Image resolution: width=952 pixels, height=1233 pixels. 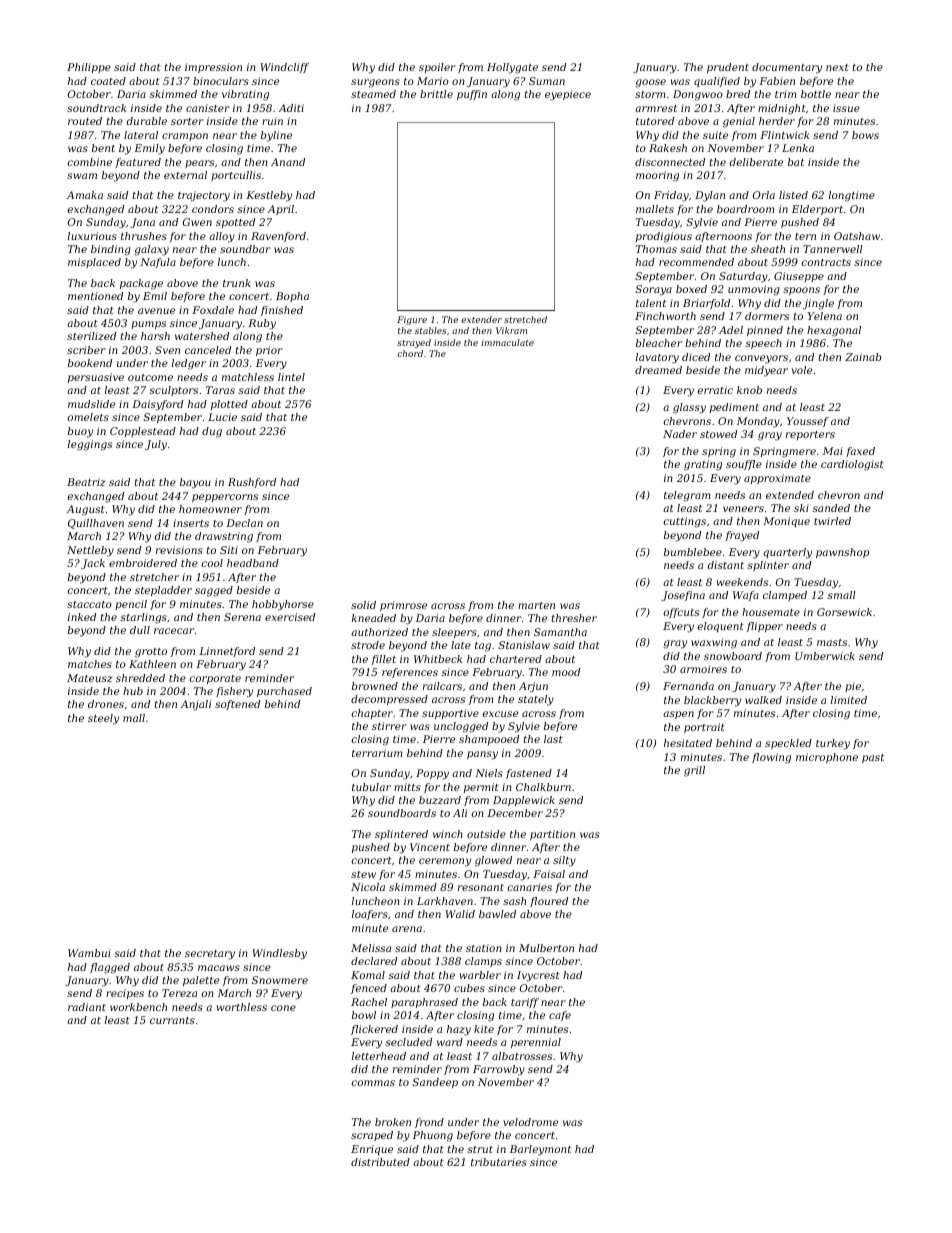 I want to click on steamed, so click(x=373, y=94).
